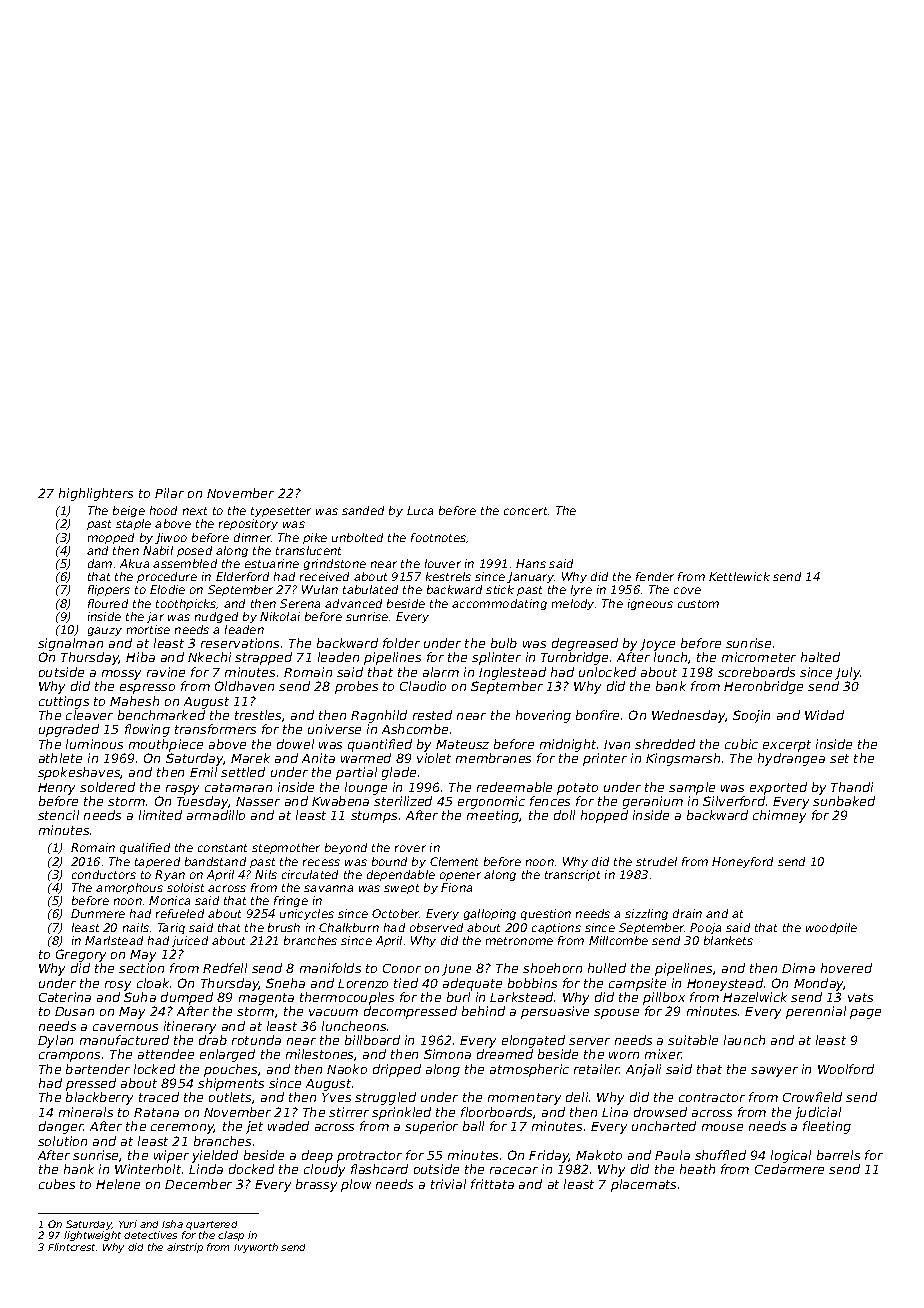  What do you see at coordinates (286, 848) in the image?
I see `stepmother` at bounding box center [286, 848].
